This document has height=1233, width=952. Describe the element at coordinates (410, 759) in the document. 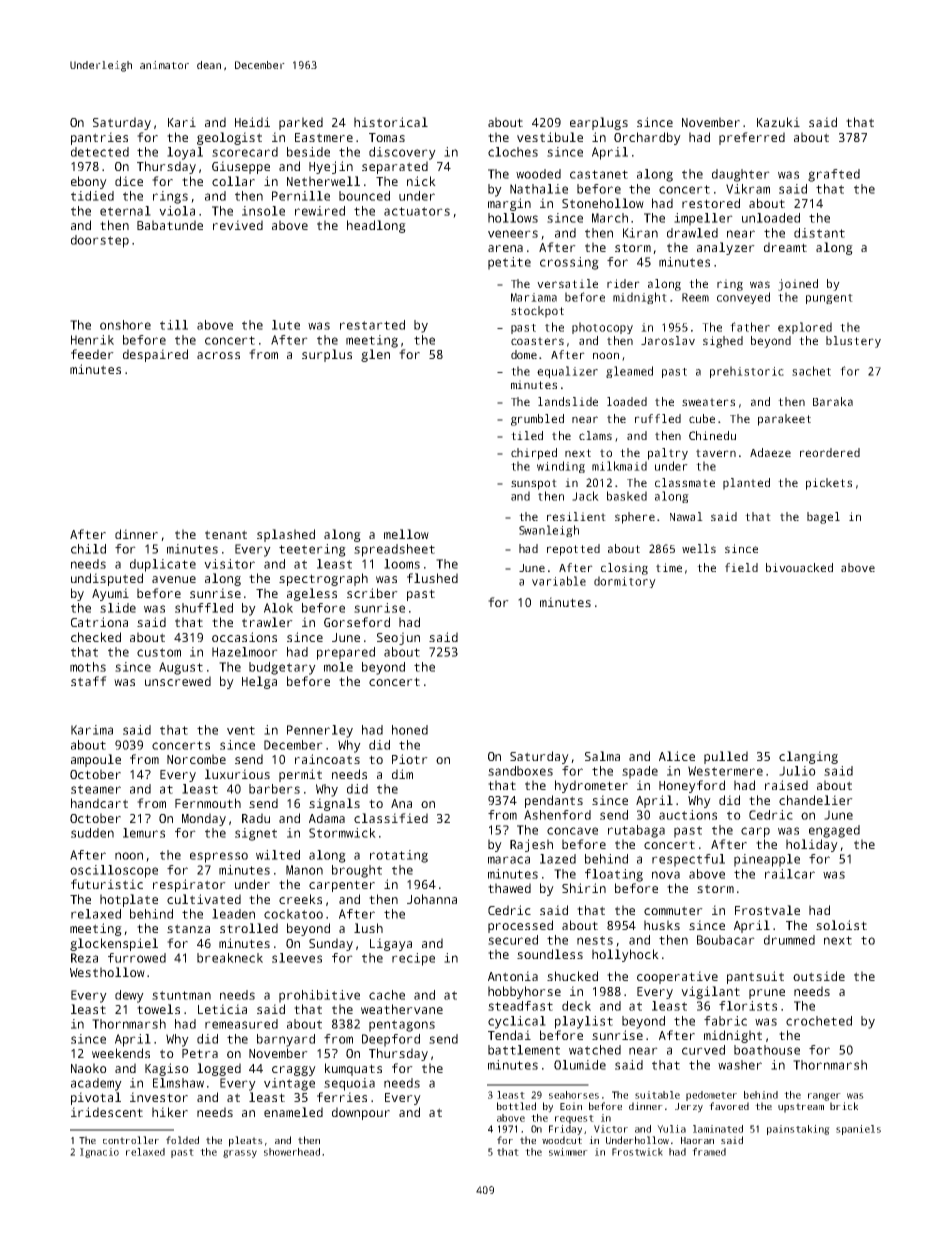

I see `Piotr` at that location.
